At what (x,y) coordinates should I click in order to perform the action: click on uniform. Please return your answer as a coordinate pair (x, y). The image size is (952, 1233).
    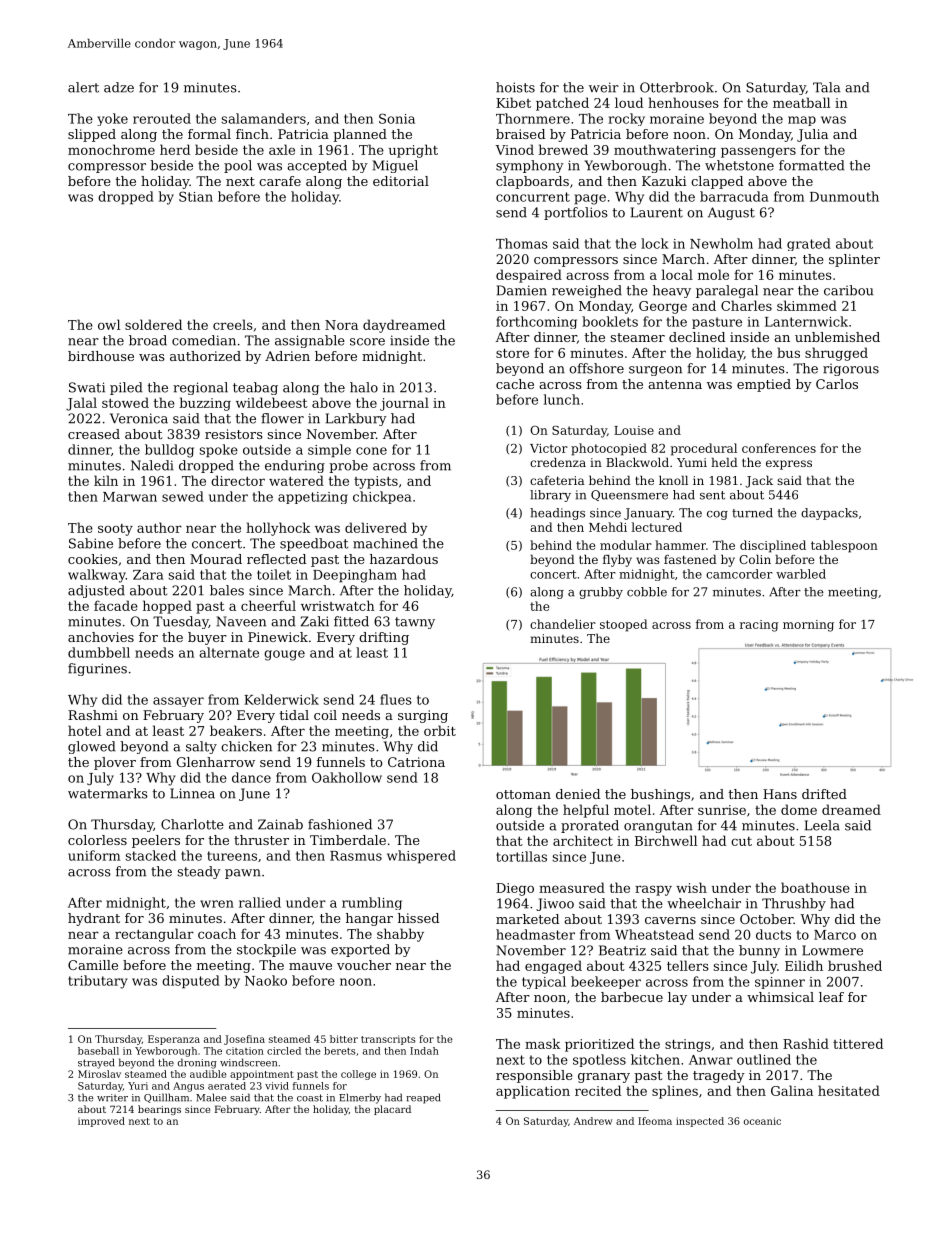
    Looking at the image, I should click on (94, 855).
